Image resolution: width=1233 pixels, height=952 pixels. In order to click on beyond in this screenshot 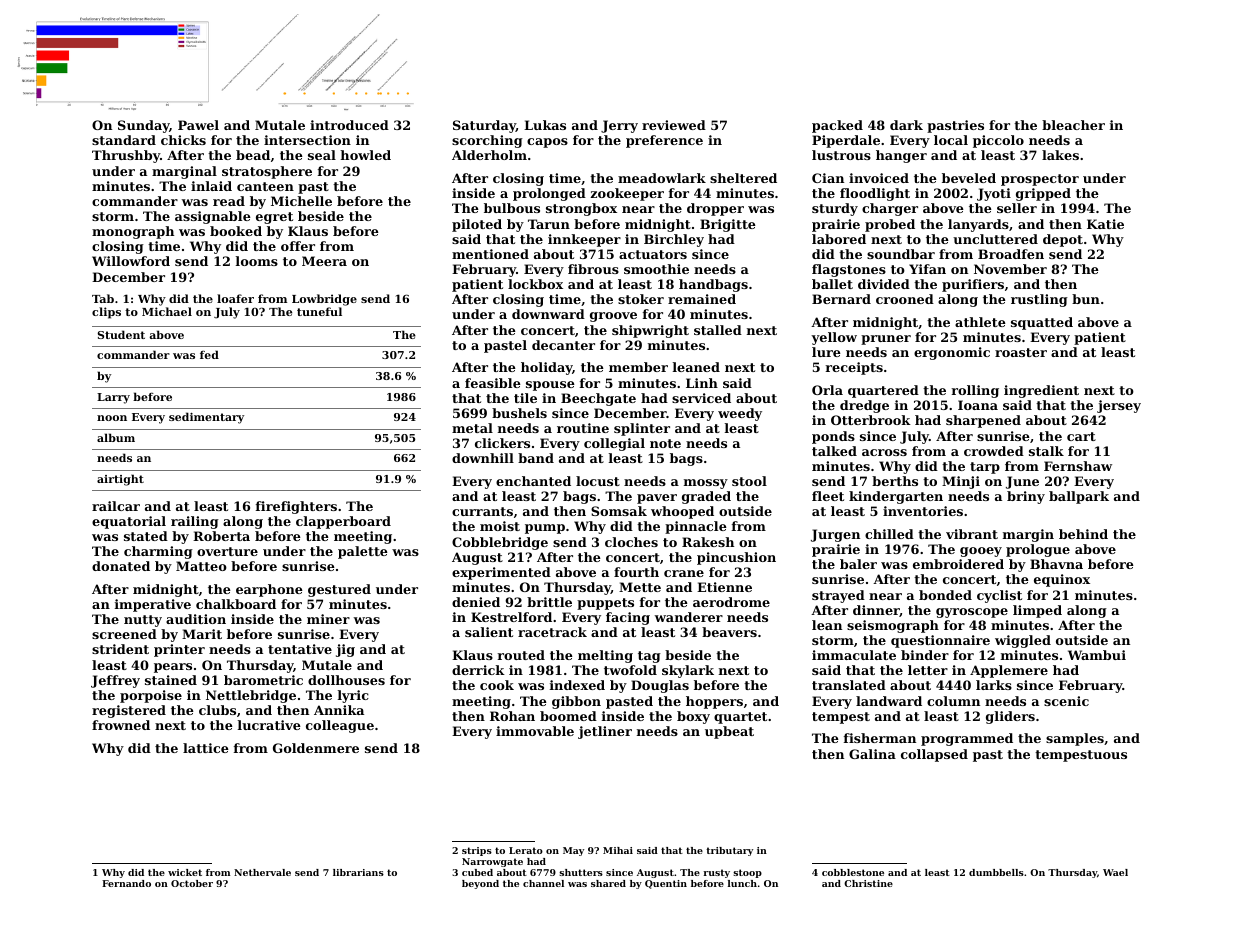, I will do `click(480, 884)`.
